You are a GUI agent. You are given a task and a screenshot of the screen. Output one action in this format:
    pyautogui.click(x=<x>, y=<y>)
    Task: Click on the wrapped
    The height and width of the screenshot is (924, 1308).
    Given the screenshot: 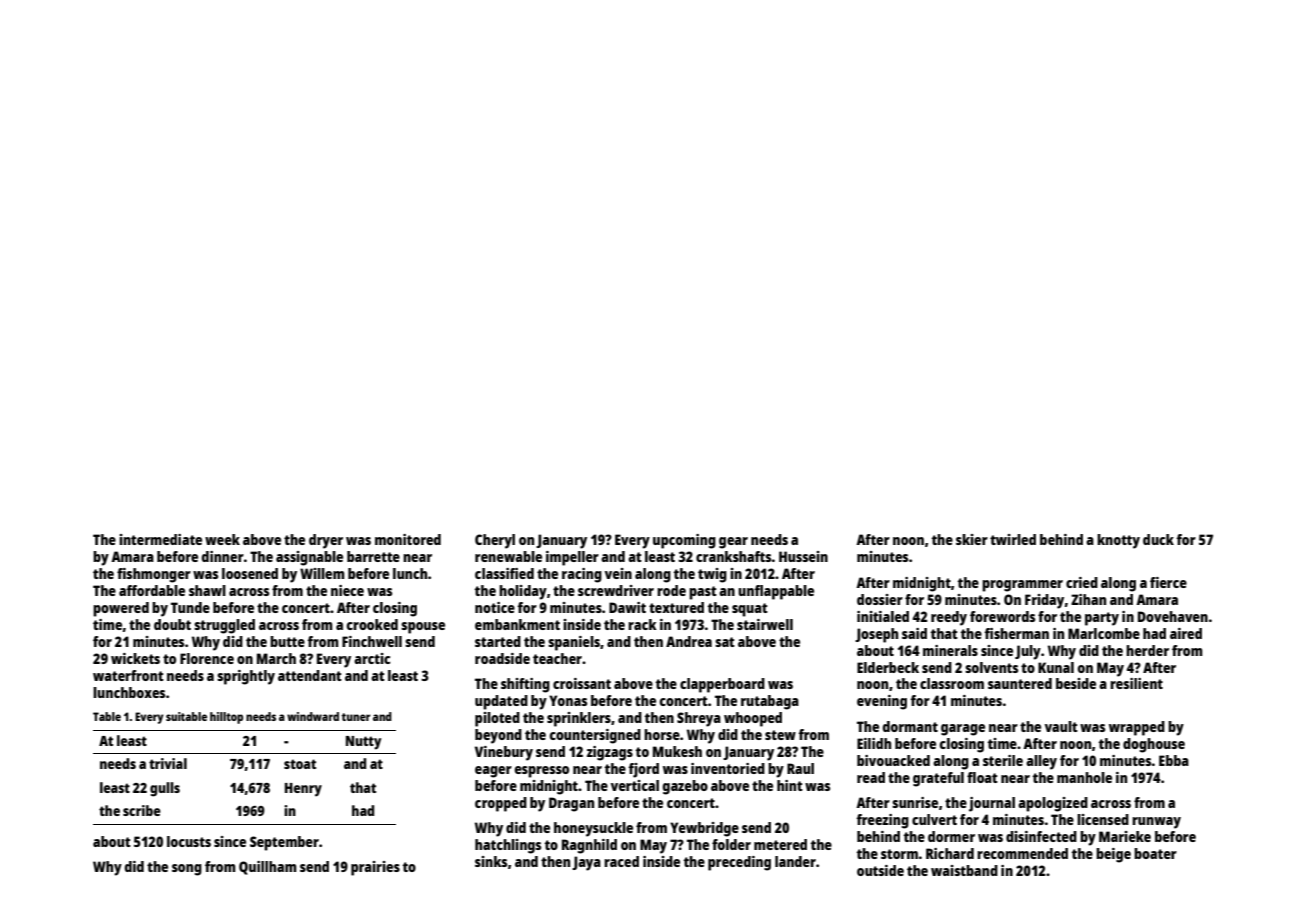 What is the action you would take?
    pyautogui.click(x=1137, y=728)
